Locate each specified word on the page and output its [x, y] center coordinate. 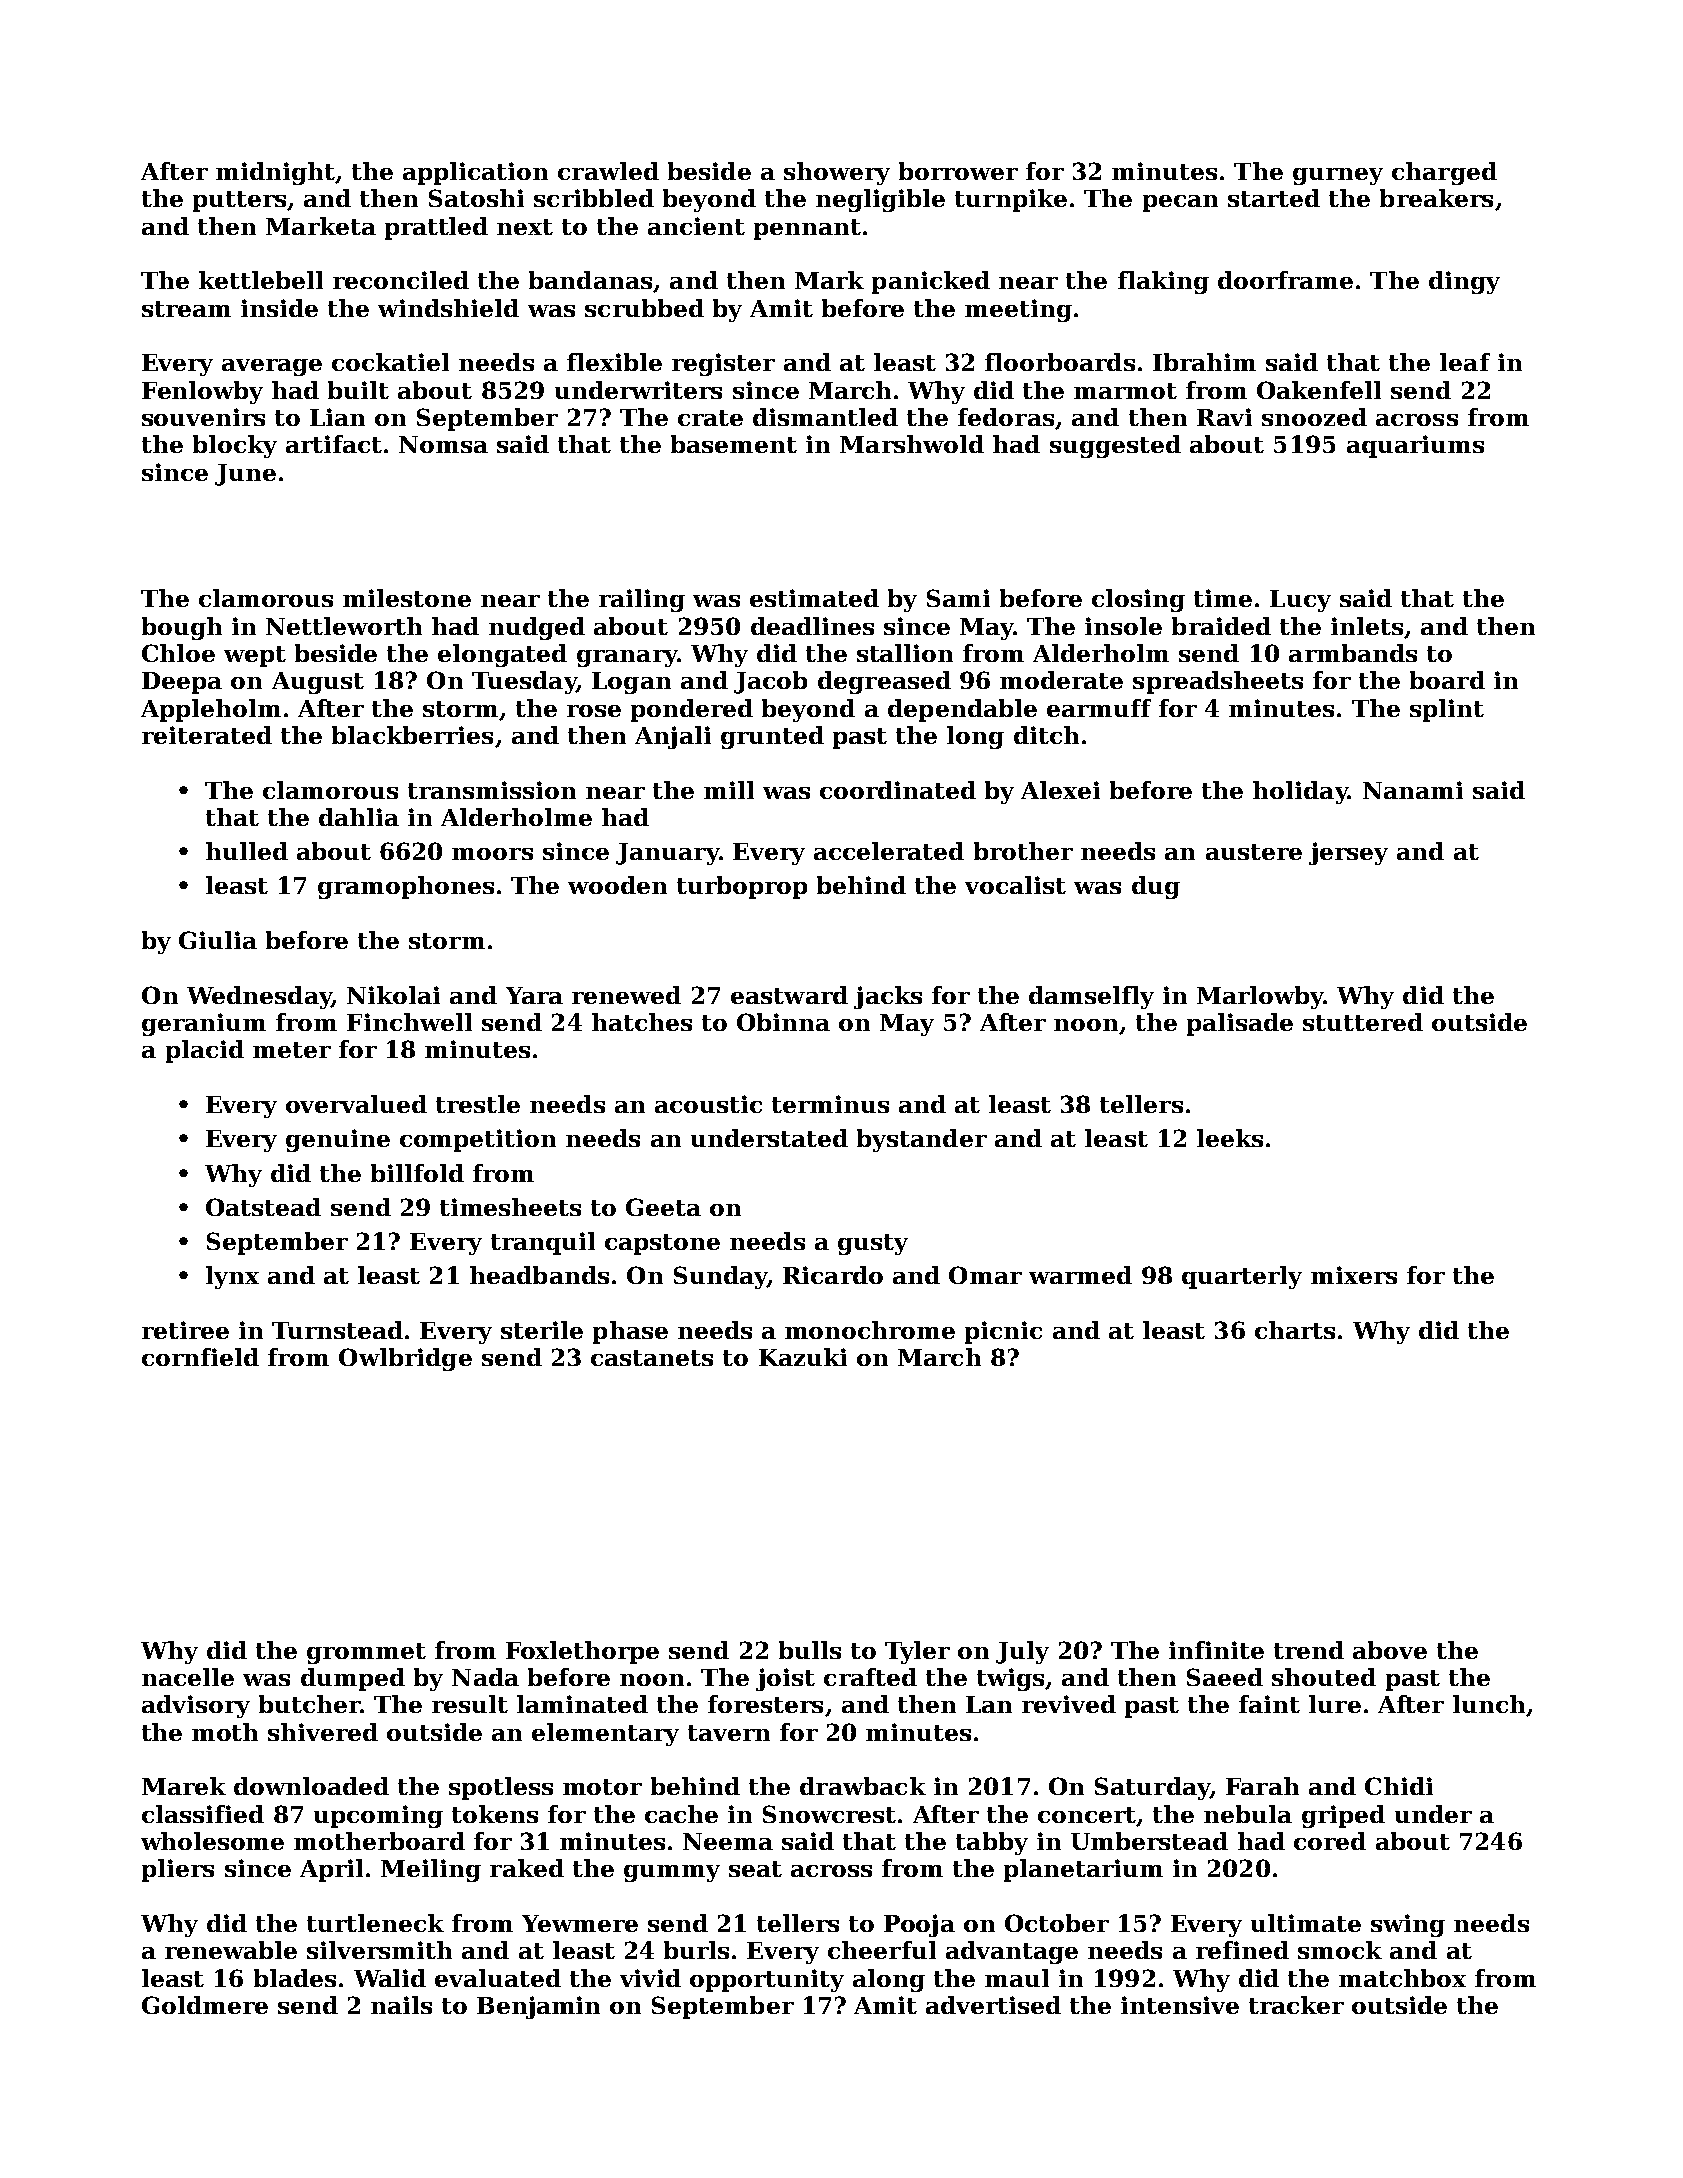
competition [478, 1140]
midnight [275, 173]
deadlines [812, 626]
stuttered [1363, 1022]
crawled [608, 171]
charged [1444, 173]
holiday [1300, 792]
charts [1295, 1330]
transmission [492, 790]
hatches [642, 1022]
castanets [652, 1358]
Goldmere [205, 2005]
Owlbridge [405, 1359]
